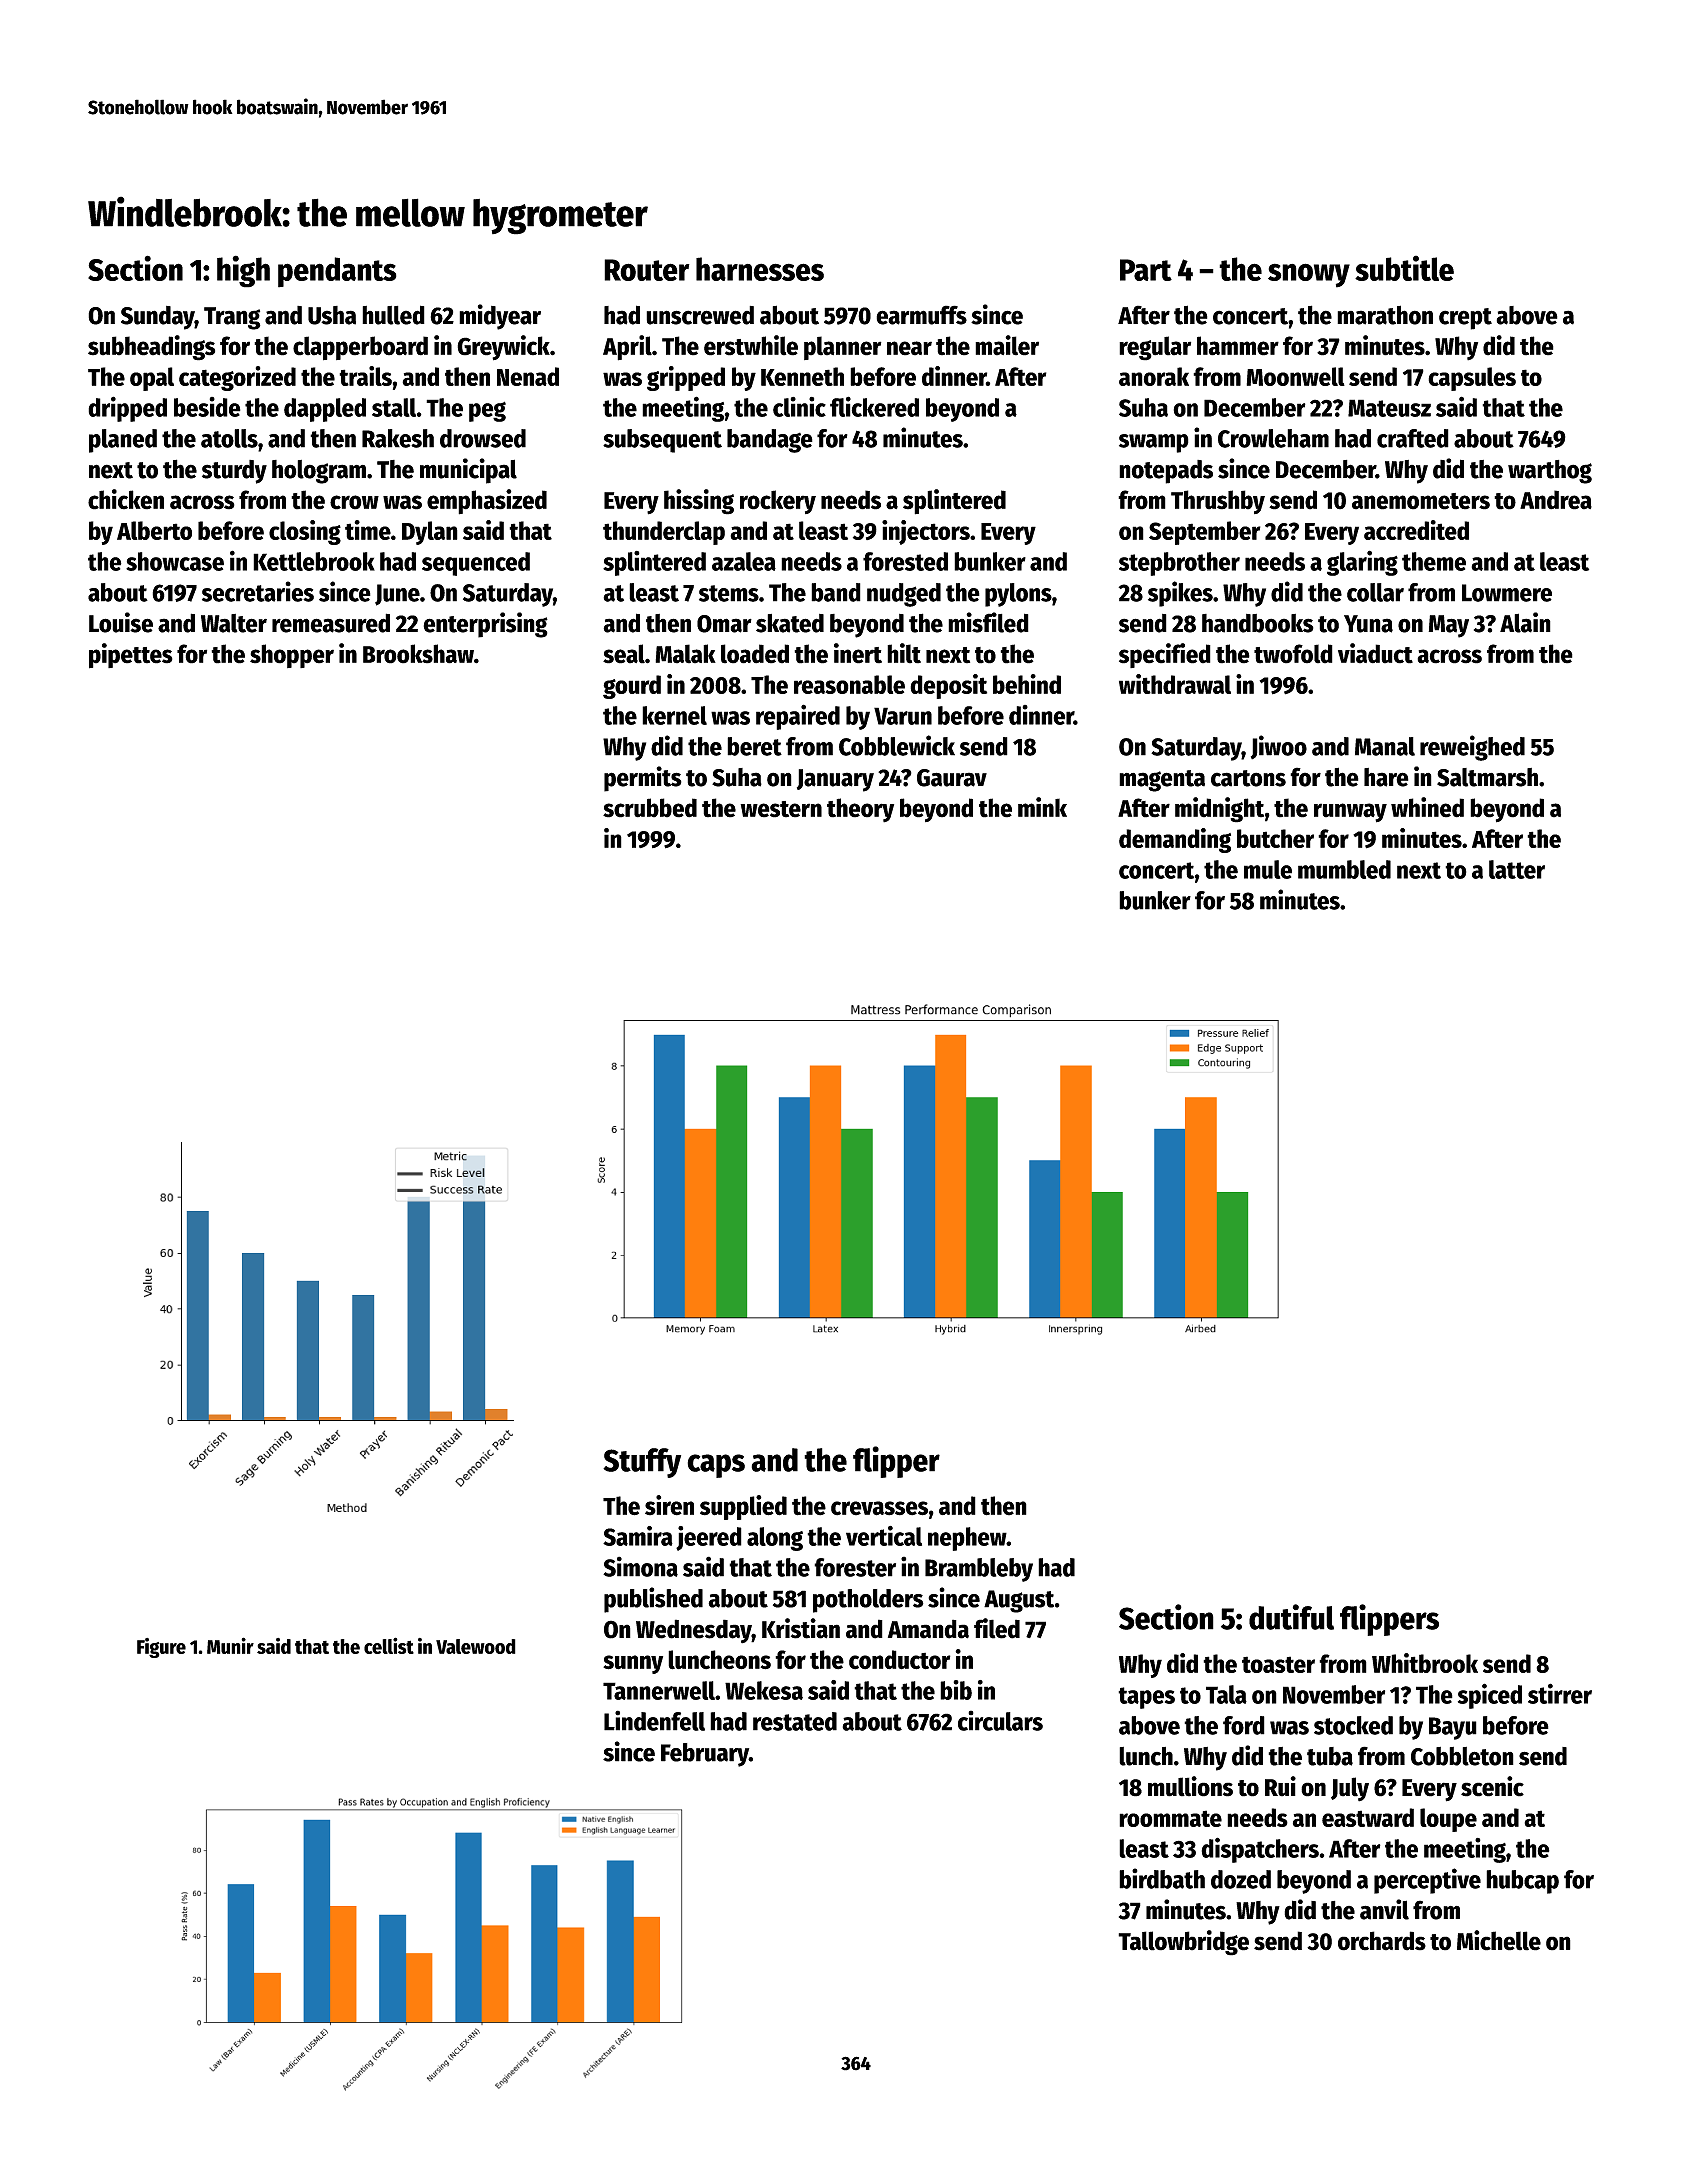  Describe the element at coordinates (967, 1539) in the screenshot. I see `nephew` at that location.
